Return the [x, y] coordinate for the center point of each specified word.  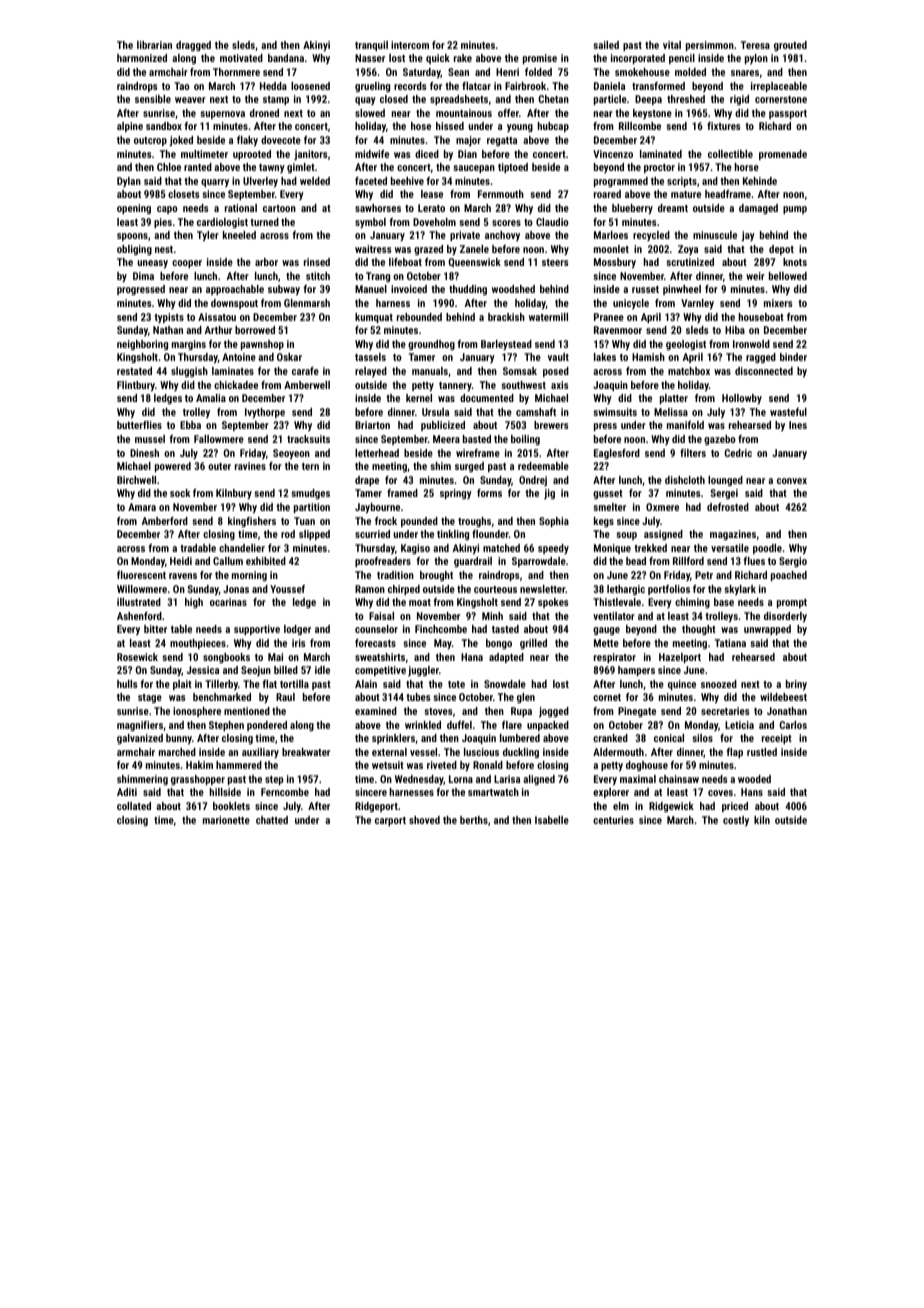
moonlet [611, 249]
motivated [241, 58]
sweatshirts [380, 657]
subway [284, 290]
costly [736, 821]
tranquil [371, 46]
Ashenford [139, 616]
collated [134, 806]
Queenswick [474, 262]
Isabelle [552, 820]
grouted [790, 46]
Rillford [688, 561]
